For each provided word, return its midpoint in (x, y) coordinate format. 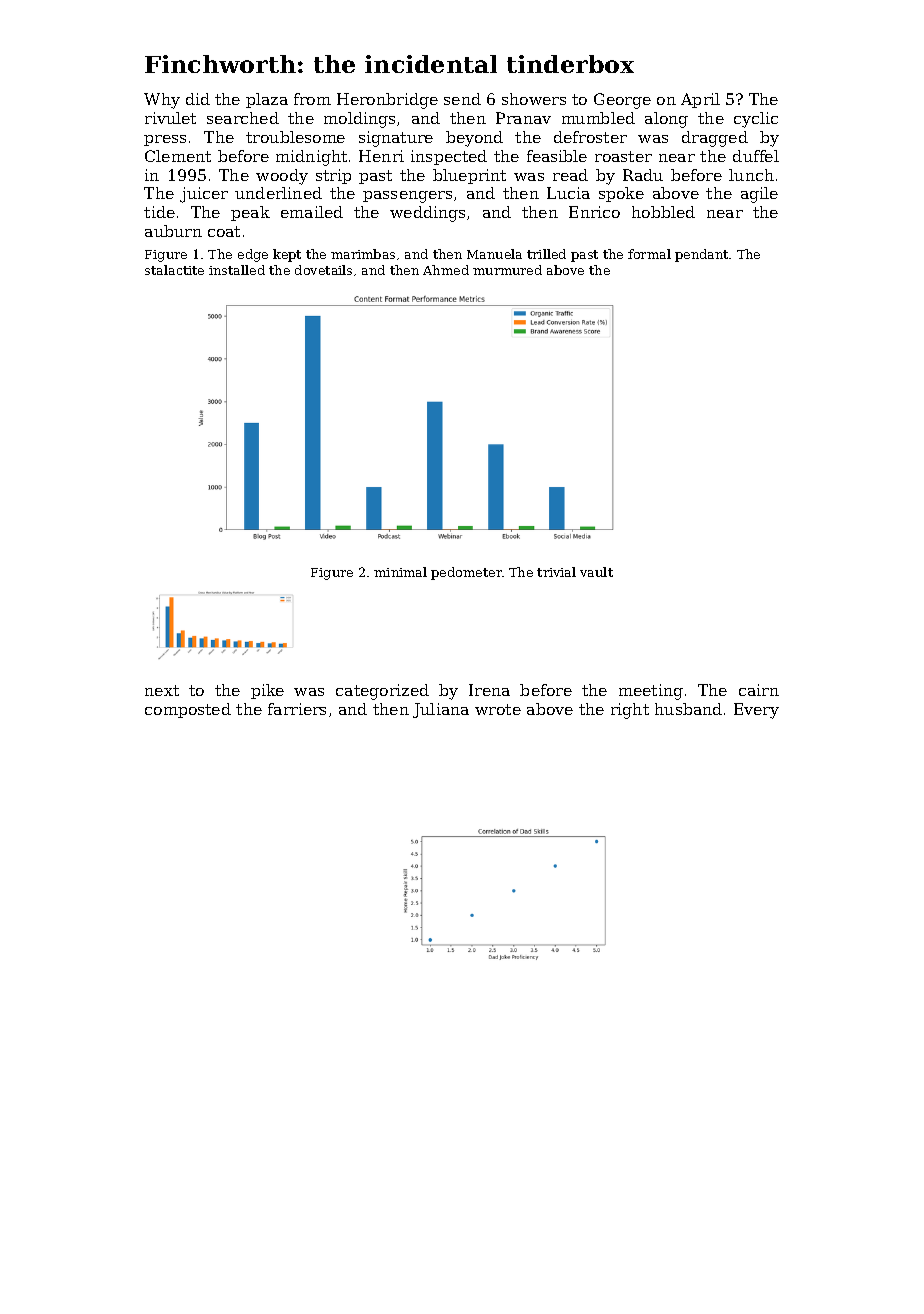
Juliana (441, 710)
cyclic (756, 120)
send (462, 99)
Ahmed (446, 270)
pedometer (466, 573)
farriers (297, 709)
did (198, 99)
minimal (400, 572)
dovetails (323, 270)
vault (596, 572)
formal (649, 254)
